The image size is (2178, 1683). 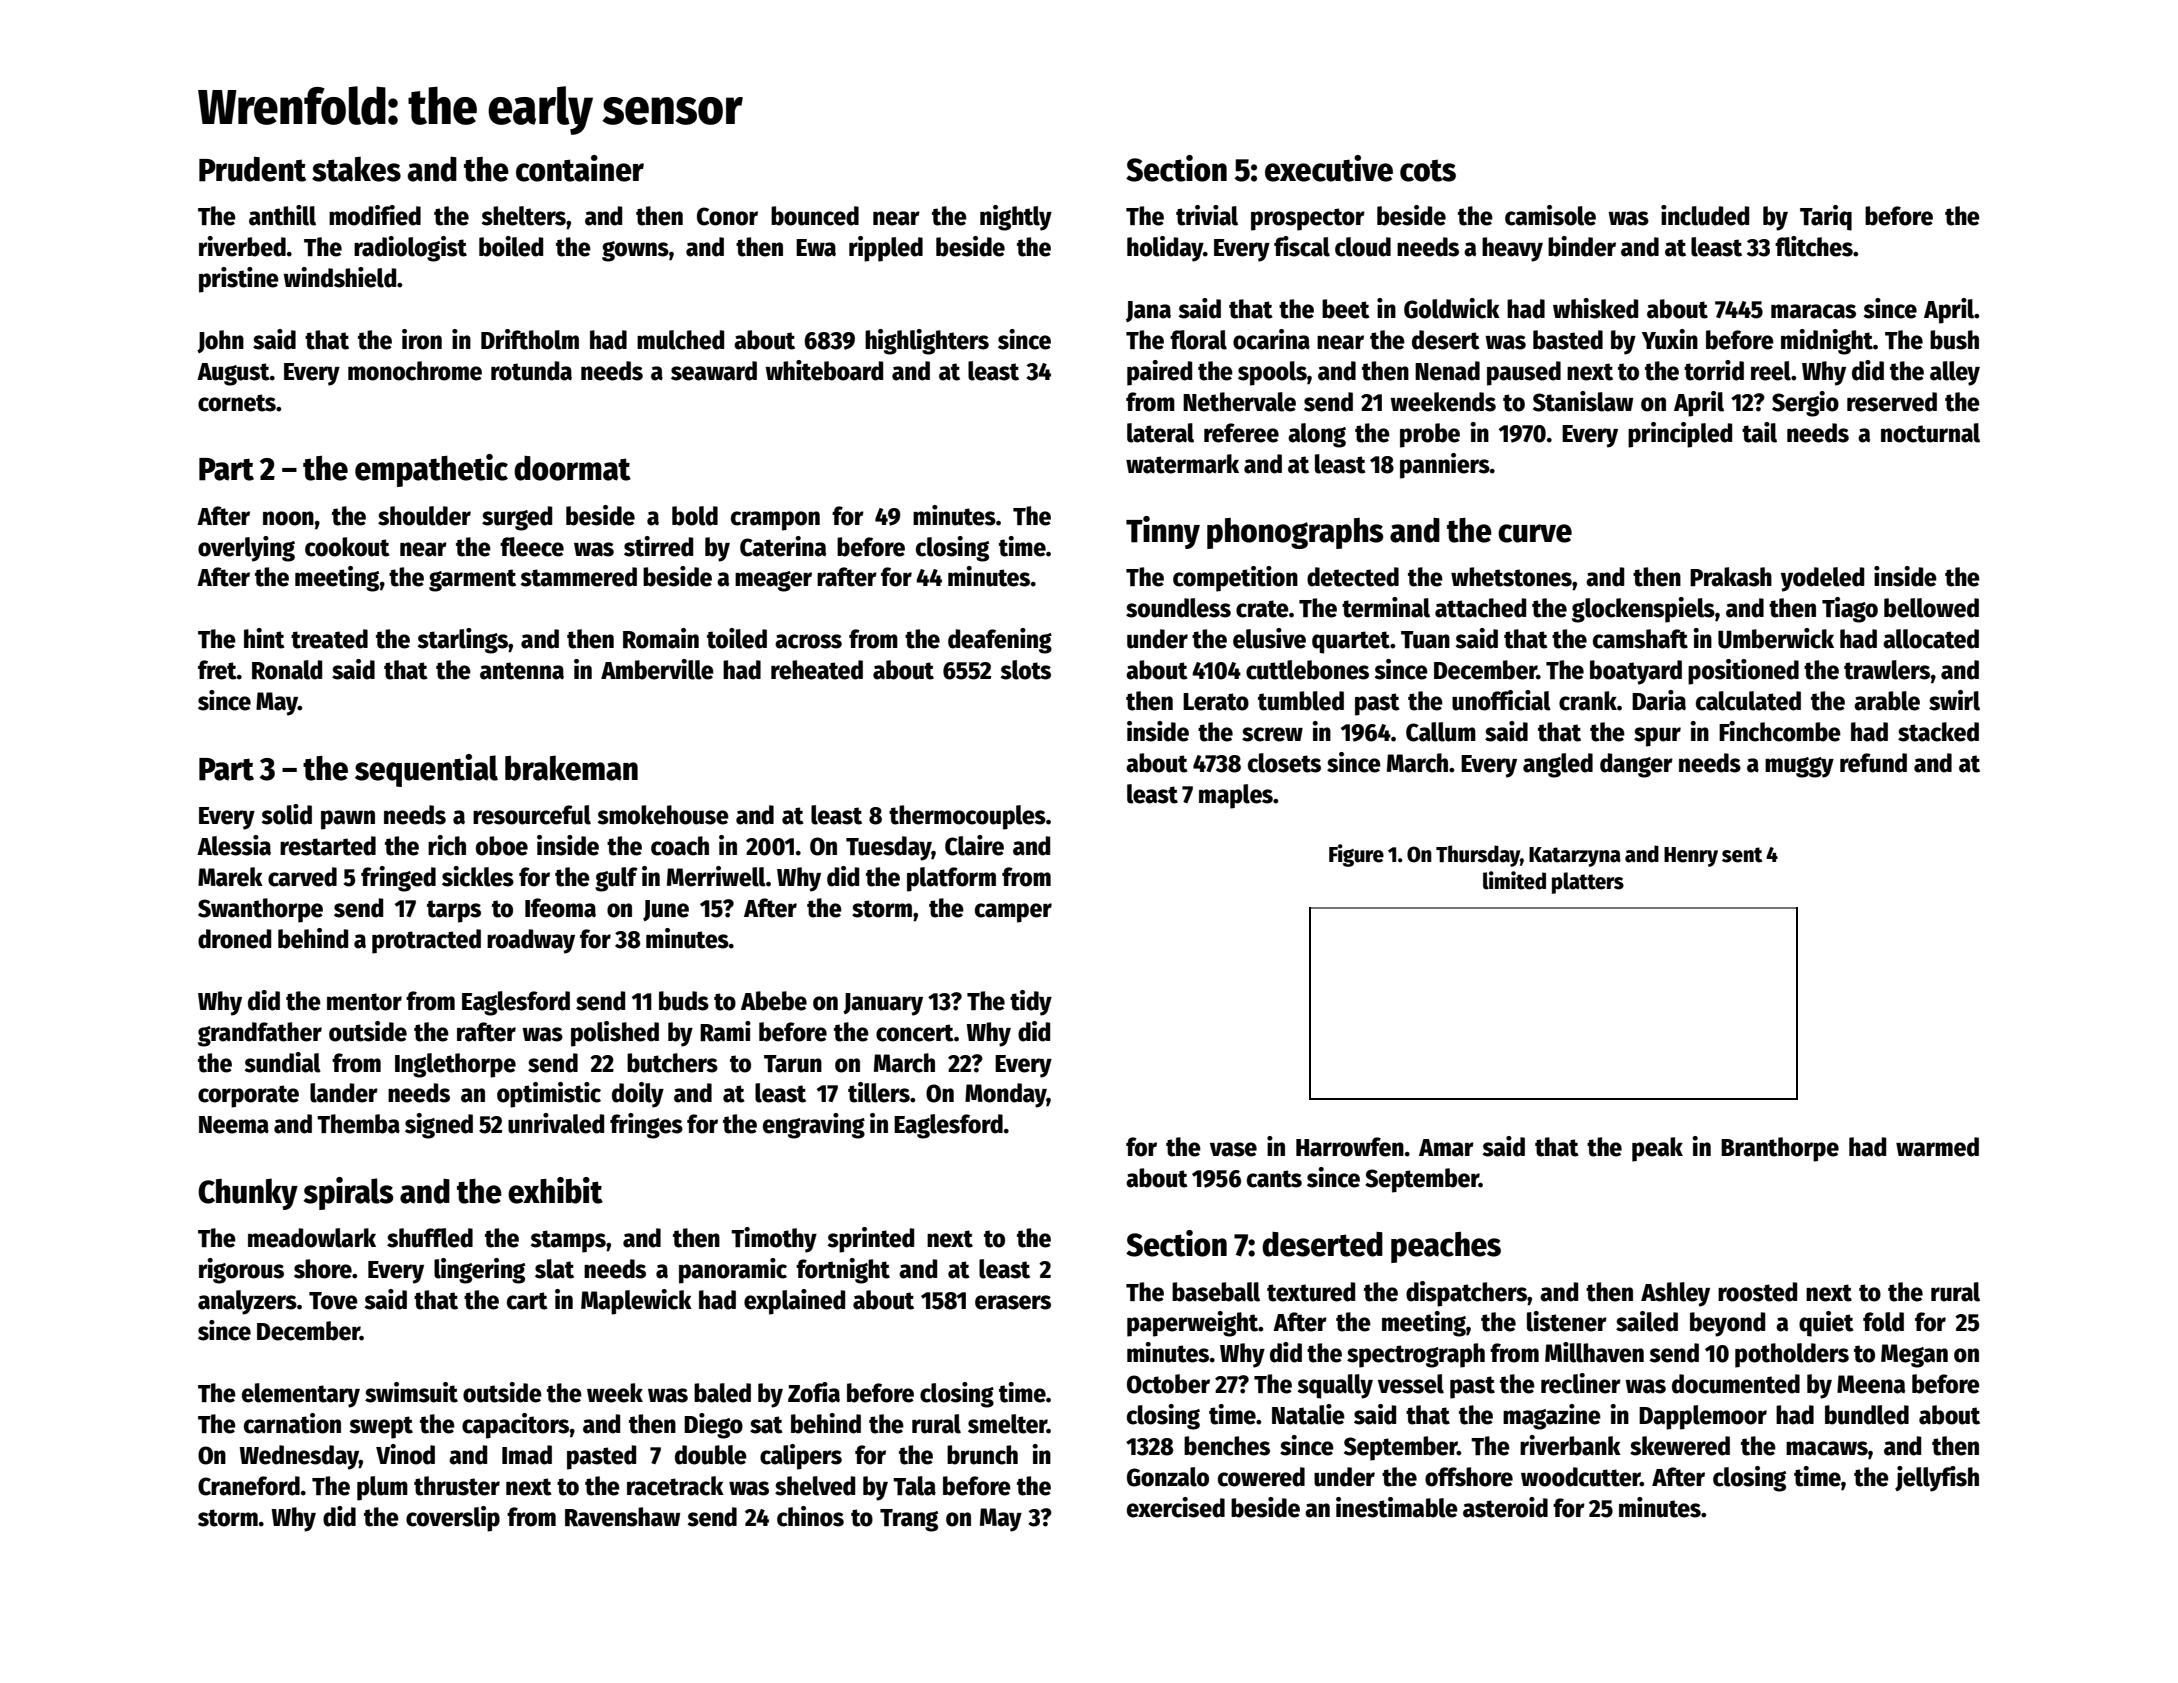 What do you see at coordinates (886, 249) in the image?
I see `rippled` at bounding box center [886, 249].
